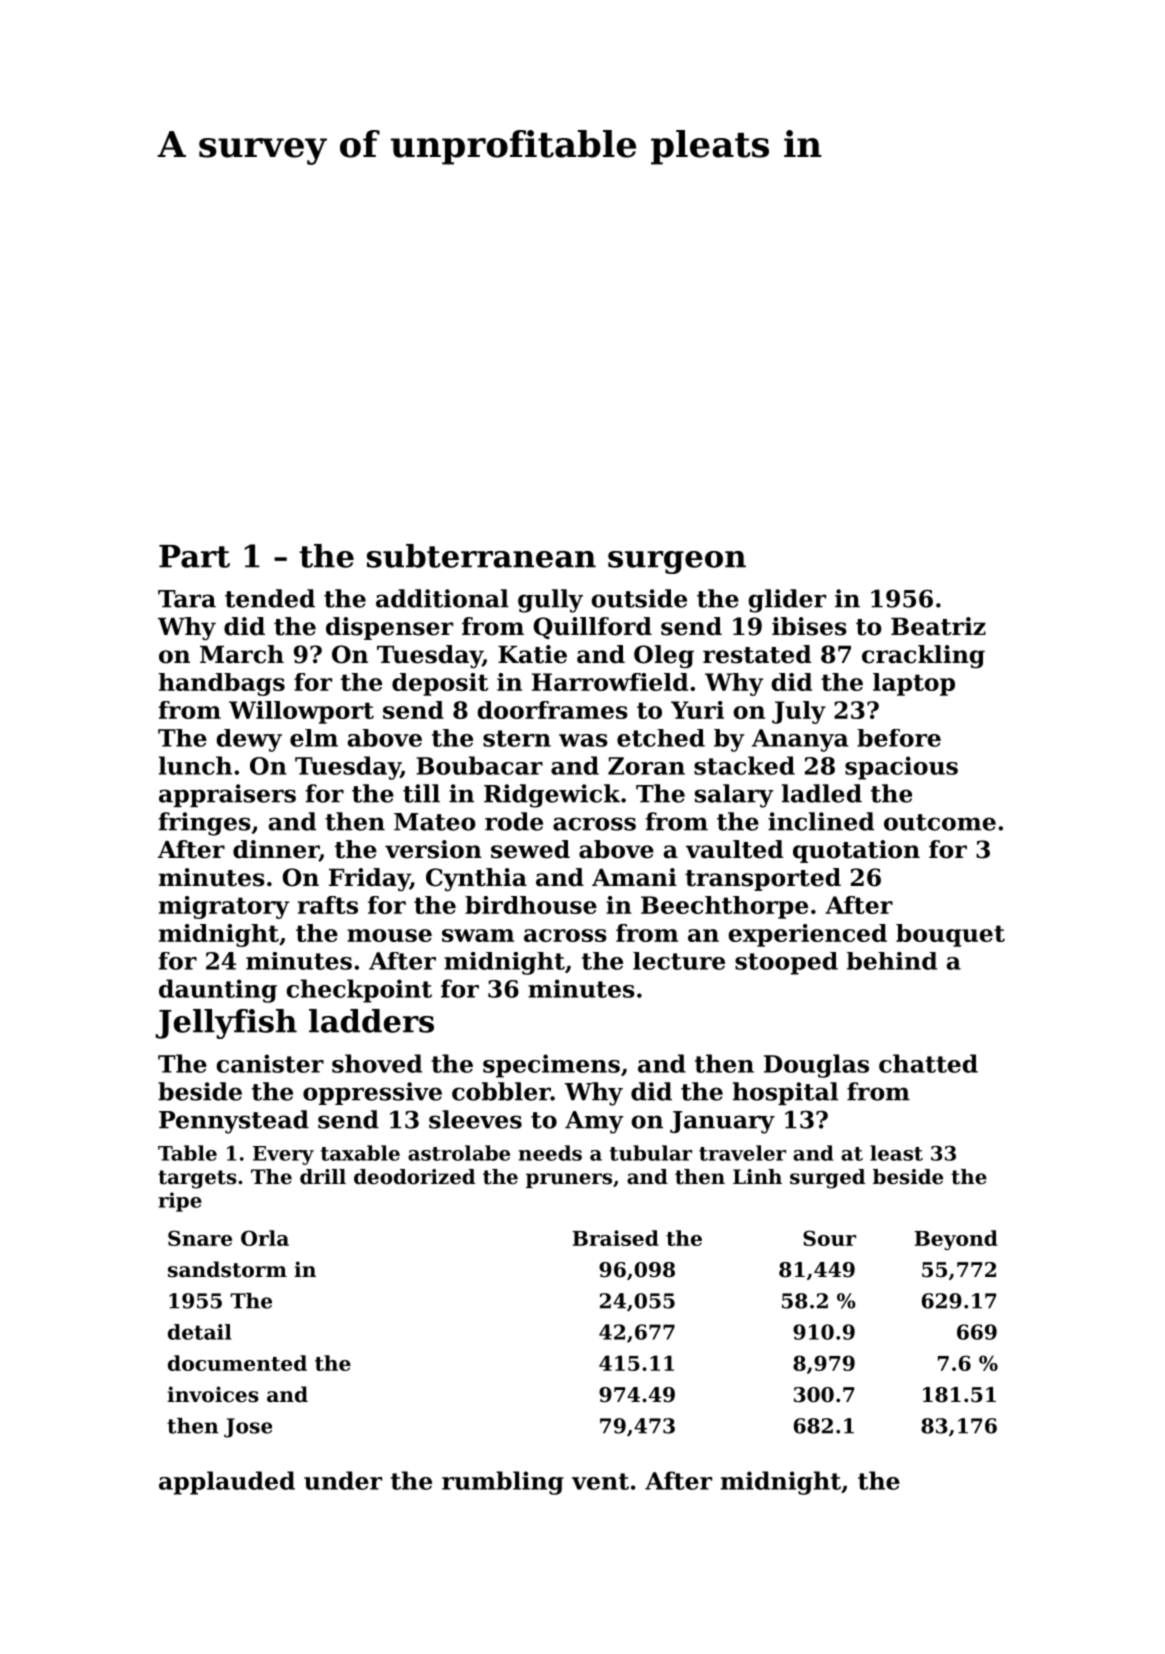 The width and height of the screenshot is (1165, 1654). I want to click on tended, so click(270, 598).
